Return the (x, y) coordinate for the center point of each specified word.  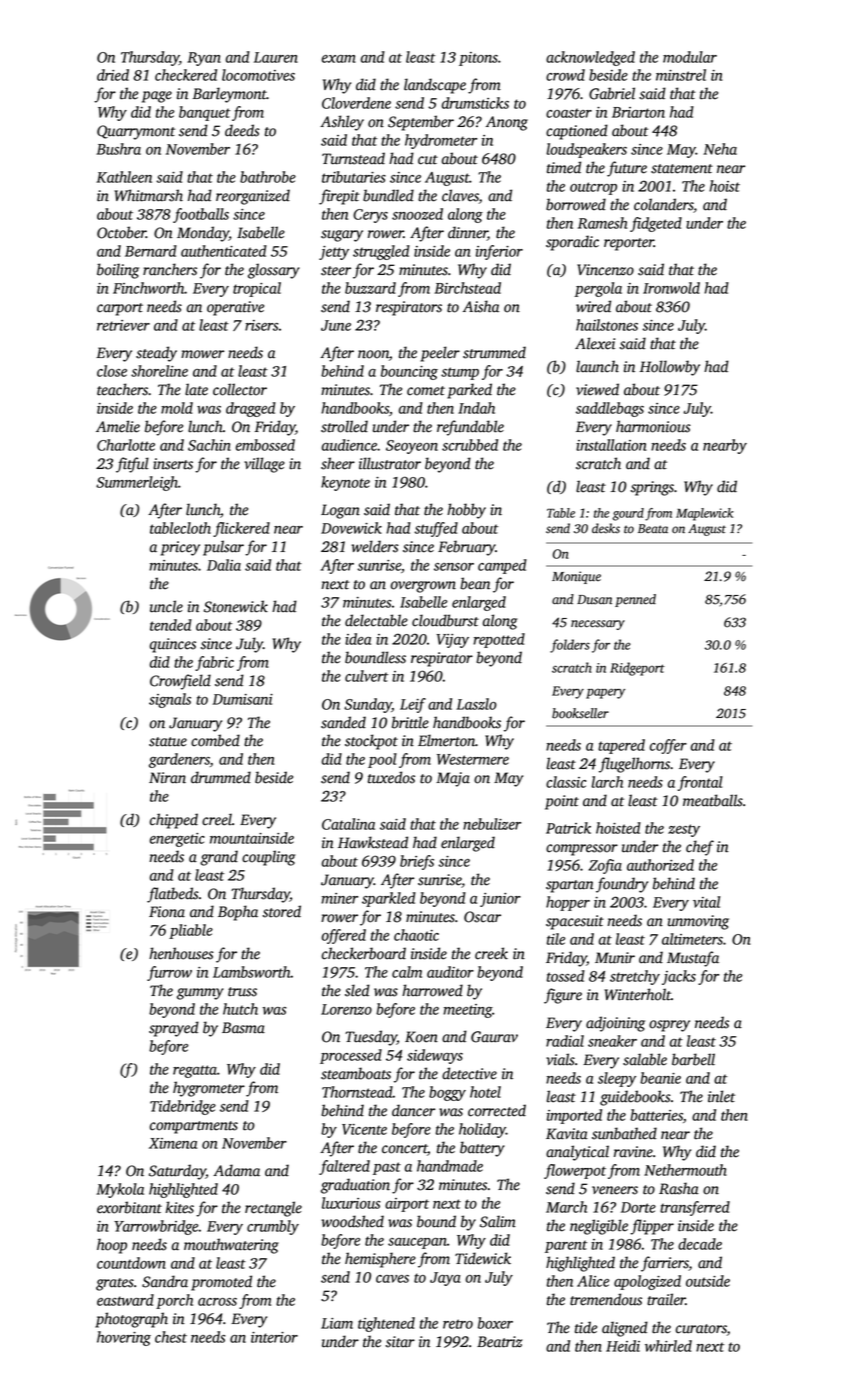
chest (171, 1337)
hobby (466, 511)
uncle (166, 606)
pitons (478, 59)
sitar (400, 1342)
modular (690, 57)
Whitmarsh (148, 195)
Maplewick (704, 514)
